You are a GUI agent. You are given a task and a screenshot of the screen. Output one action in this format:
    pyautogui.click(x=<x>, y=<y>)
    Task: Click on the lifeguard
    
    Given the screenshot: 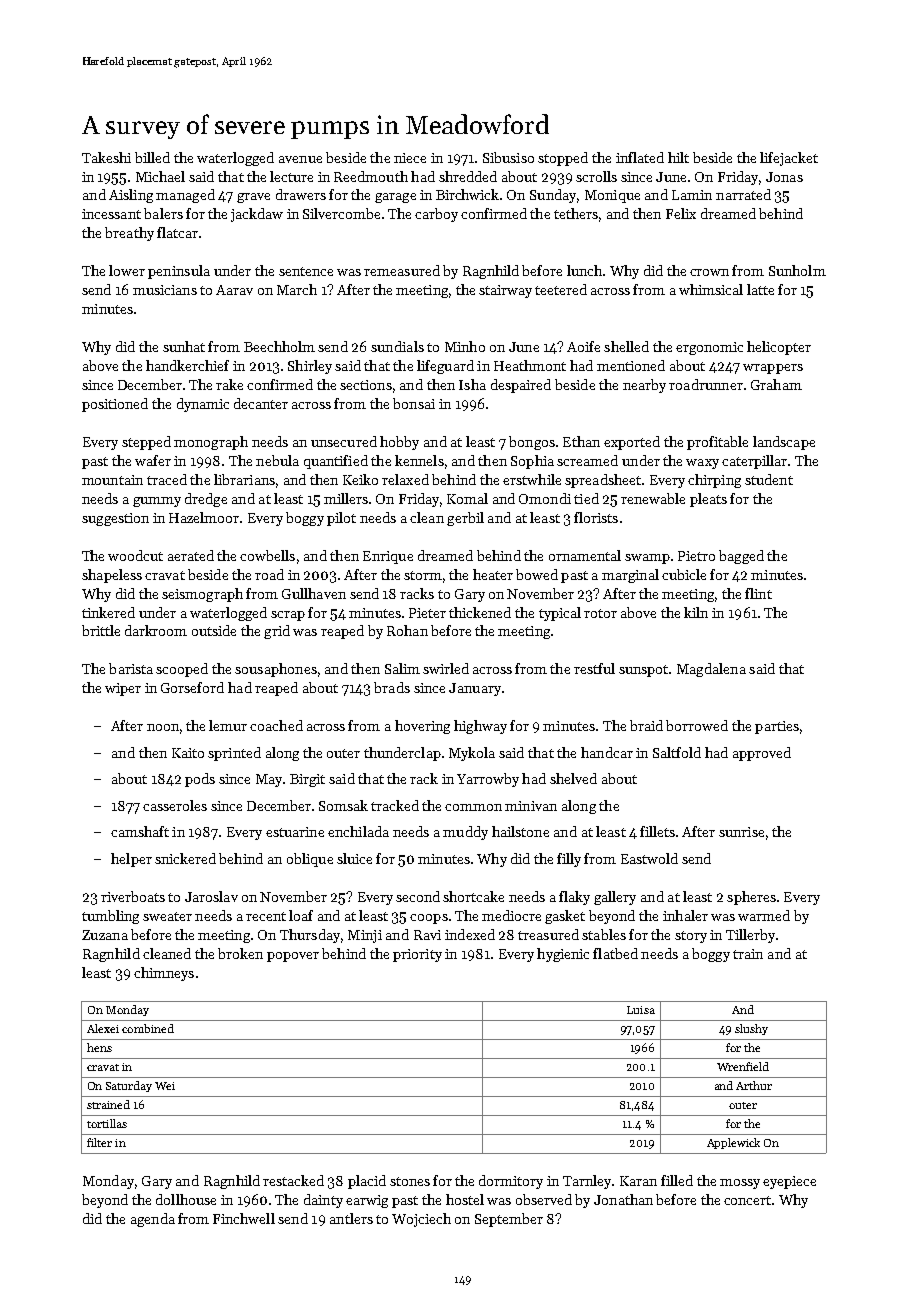 What is the action you would take?
    pyautogui.click(x=445, y=367)
